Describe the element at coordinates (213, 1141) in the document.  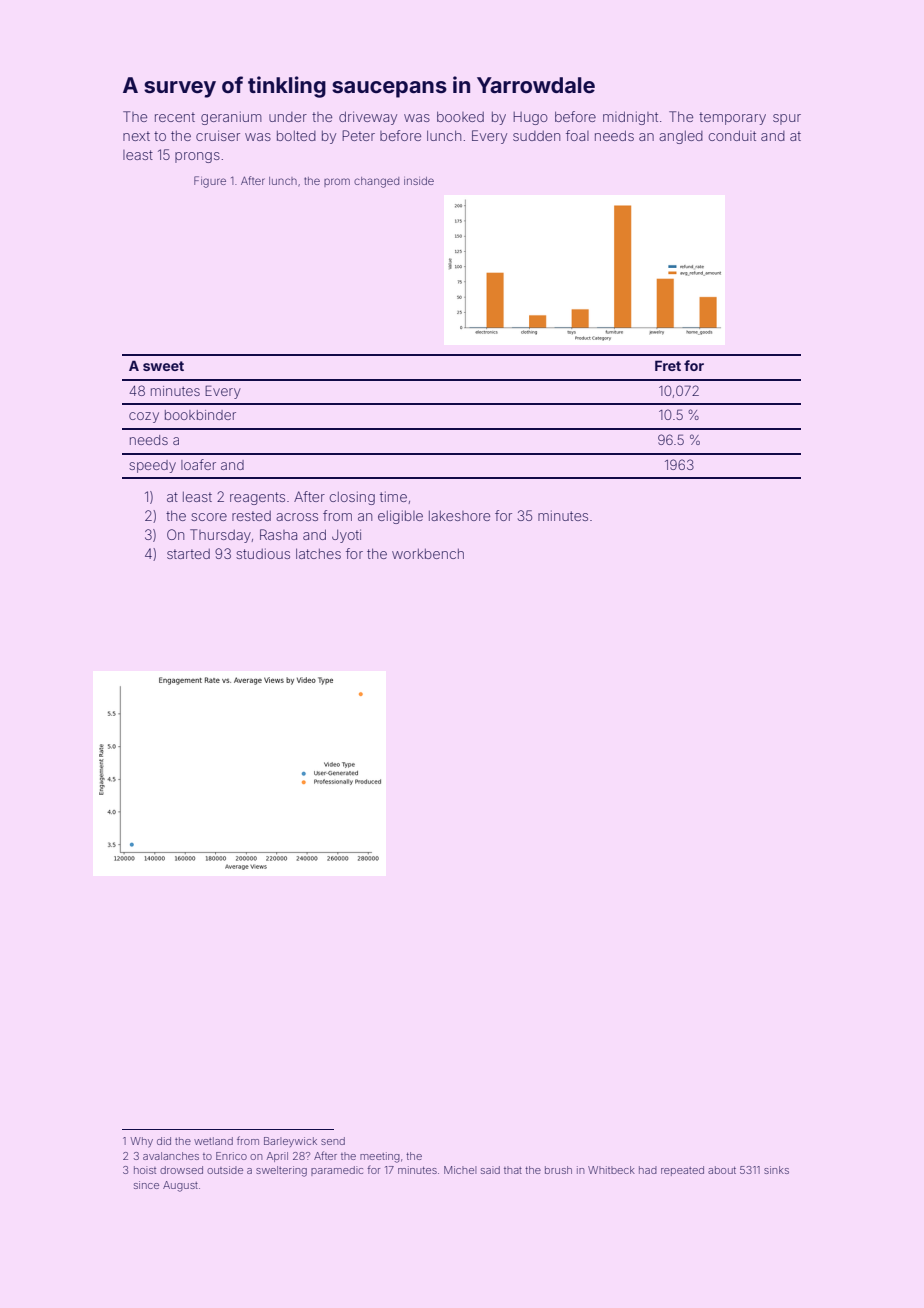
I see `wetland` at that location.
